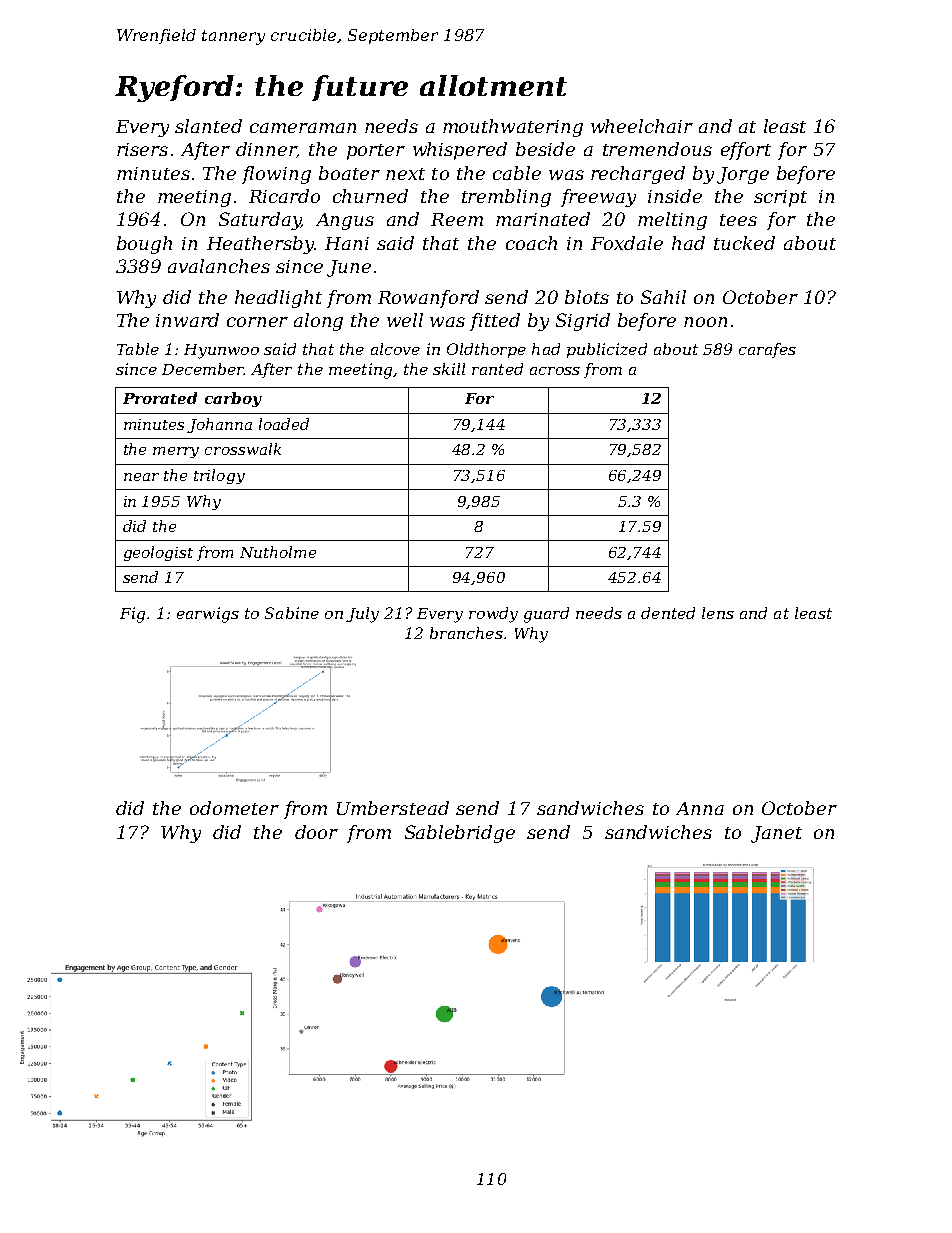 The width and height of the image is (952, 1233). I want to click on guard, so click(546, 615).
